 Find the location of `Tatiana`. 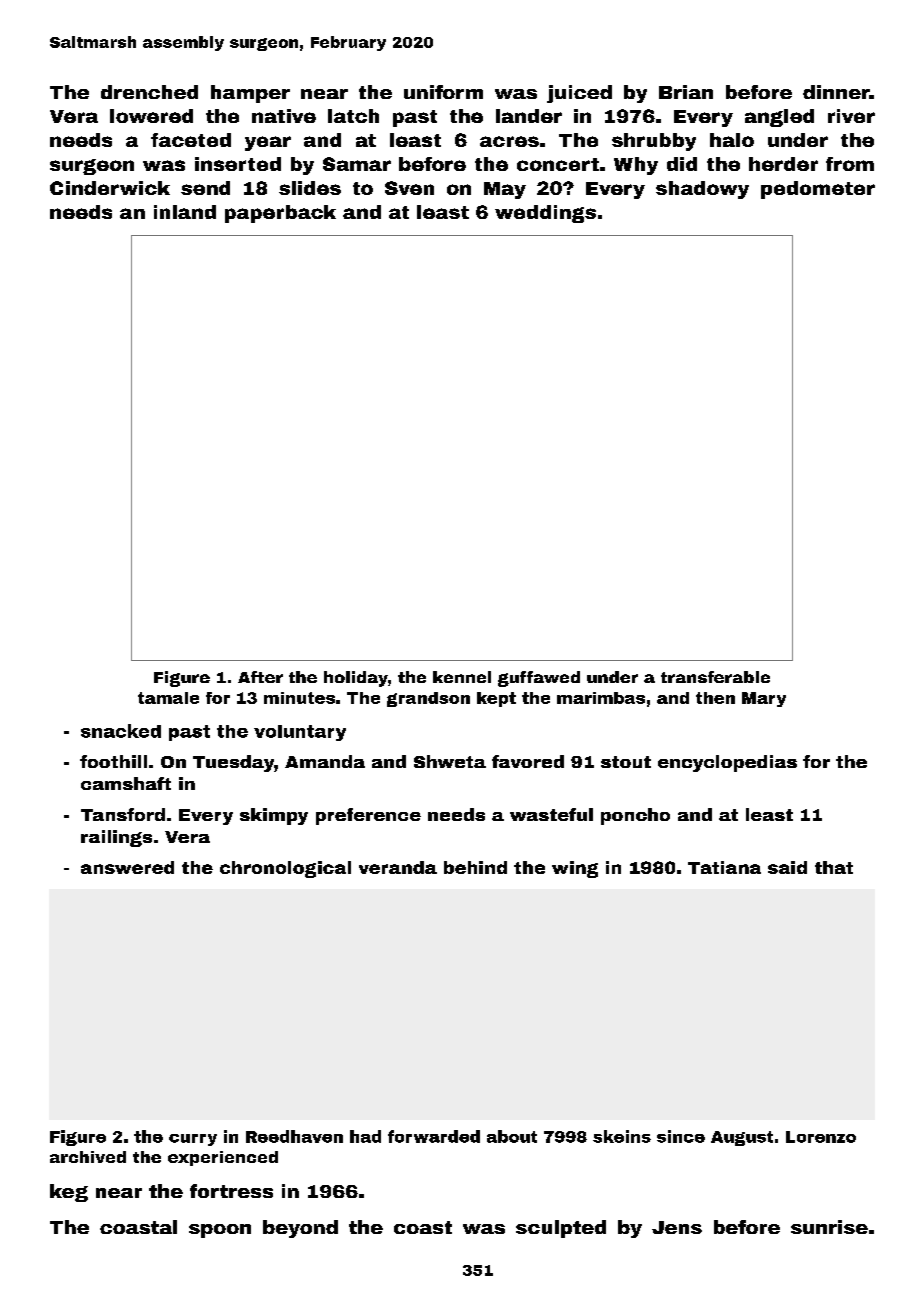

Tatiana is located at coordinates (724, 867).
